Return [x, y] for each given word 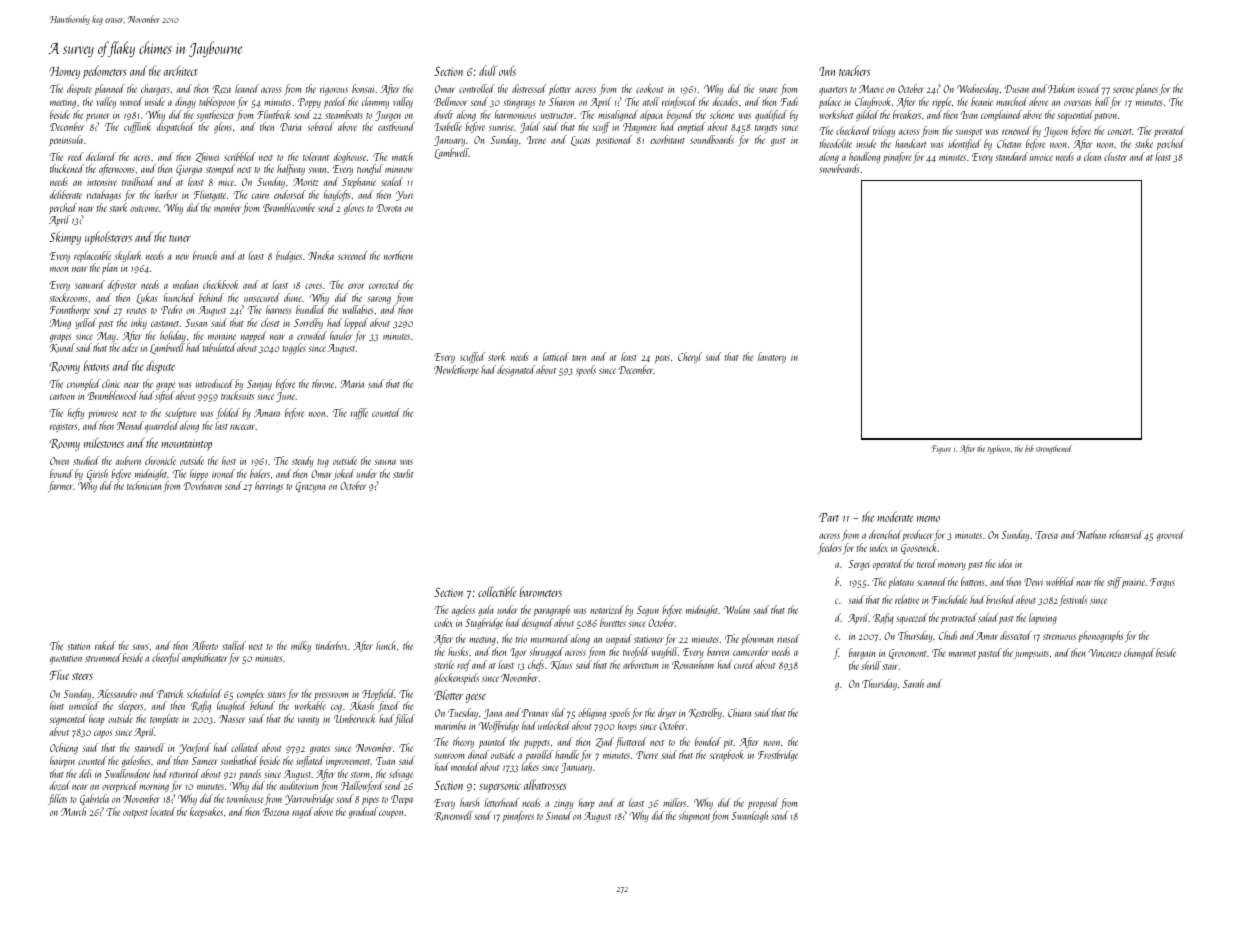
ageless [463, 610]
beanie [982, 101]
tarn [579, 358]
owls [507, 71]
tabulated [219, 347]
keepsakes [206, 812]
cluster [1115, 156]
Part [829, 517]
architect [181, 70]
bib [1029, 448]
